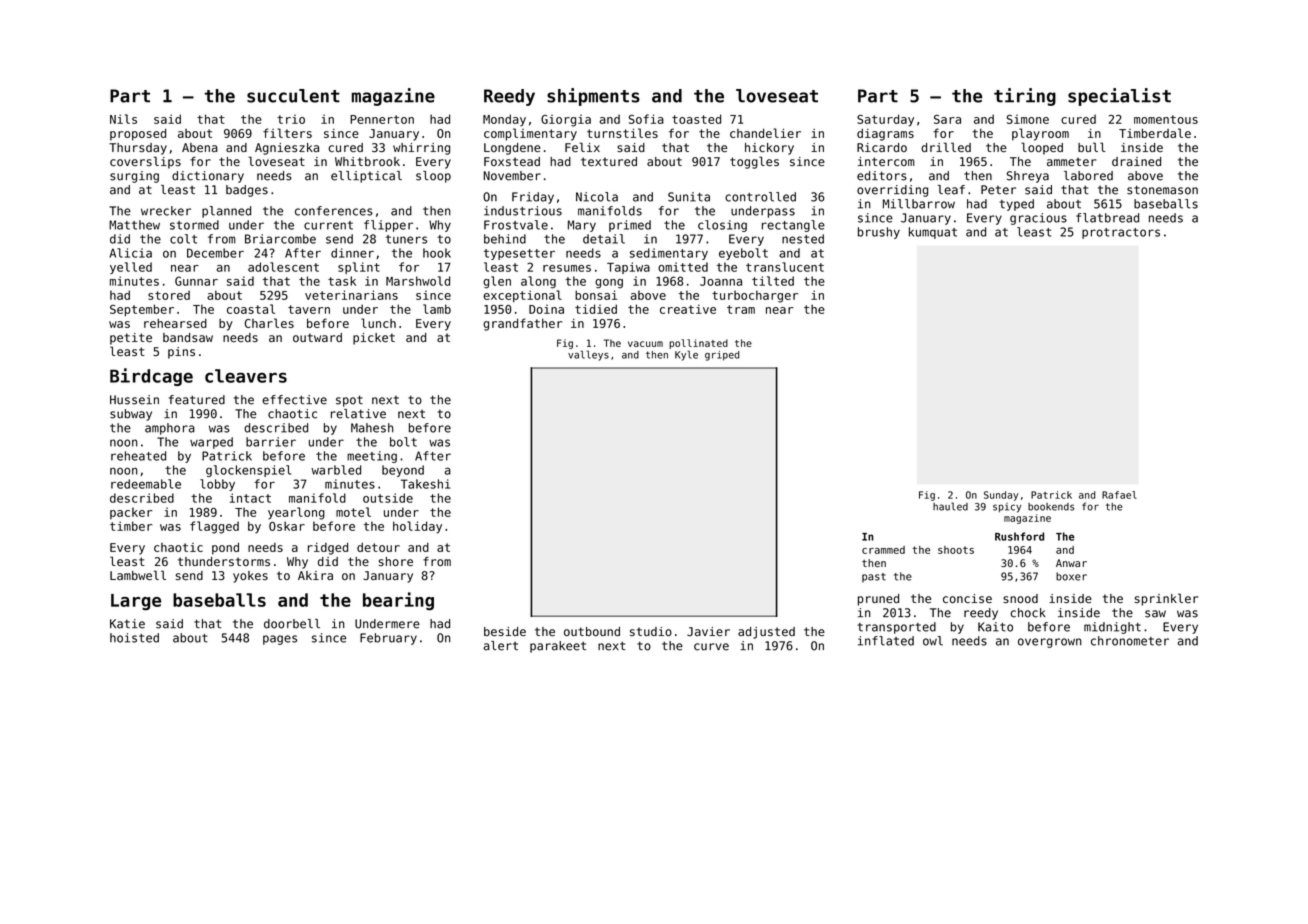 The height and width of the screenshot is (924, 1308). Describe the element at coordinates (1112, 628) in the screenshot. I see `midnight` at that location.
